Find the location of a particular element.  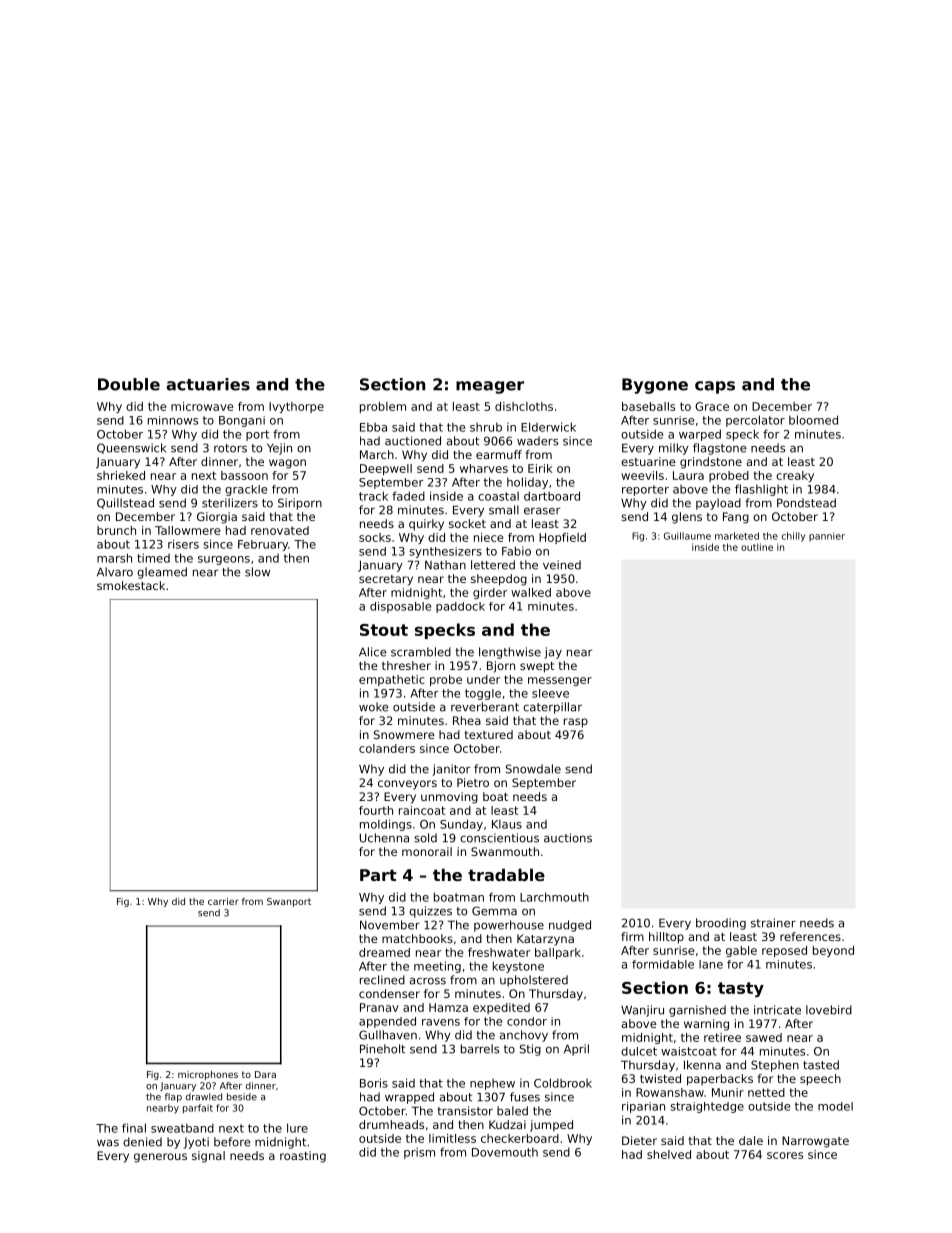

caterpillar is located at coordinates (552, 708).
